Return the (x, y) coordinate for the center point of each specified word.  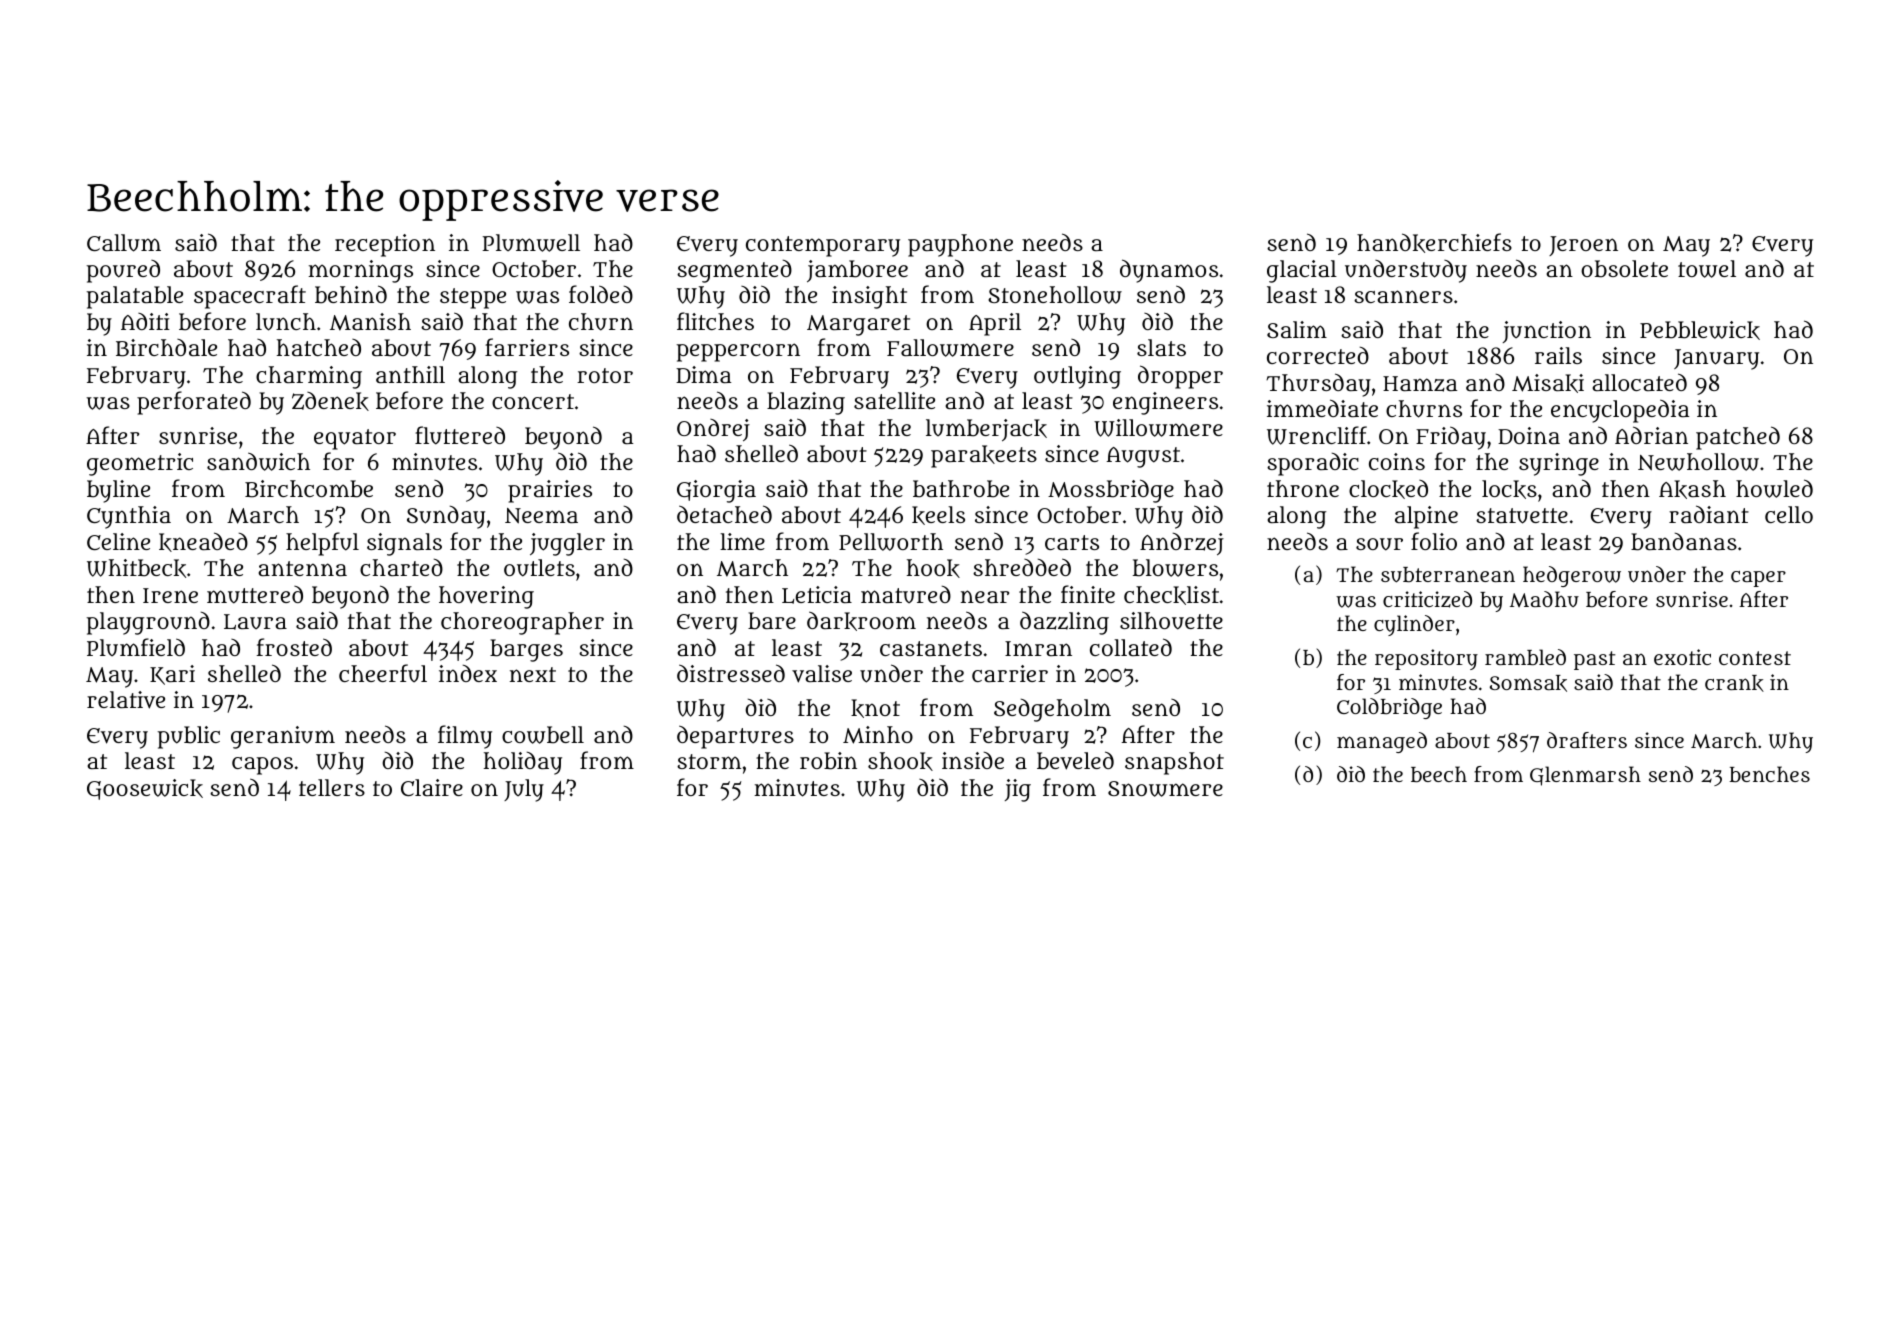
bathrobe (961, 489)
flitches (715, 321)
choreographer (522, 623)
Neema (541, 516)
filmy (465, 737)
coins (1397, 461)
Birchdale (166, 348)
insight (869, 297)
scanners (1403, 296)
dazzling (1064, 623)
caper (1758, 579)
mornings (360, 271)
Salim (1297, 329)
